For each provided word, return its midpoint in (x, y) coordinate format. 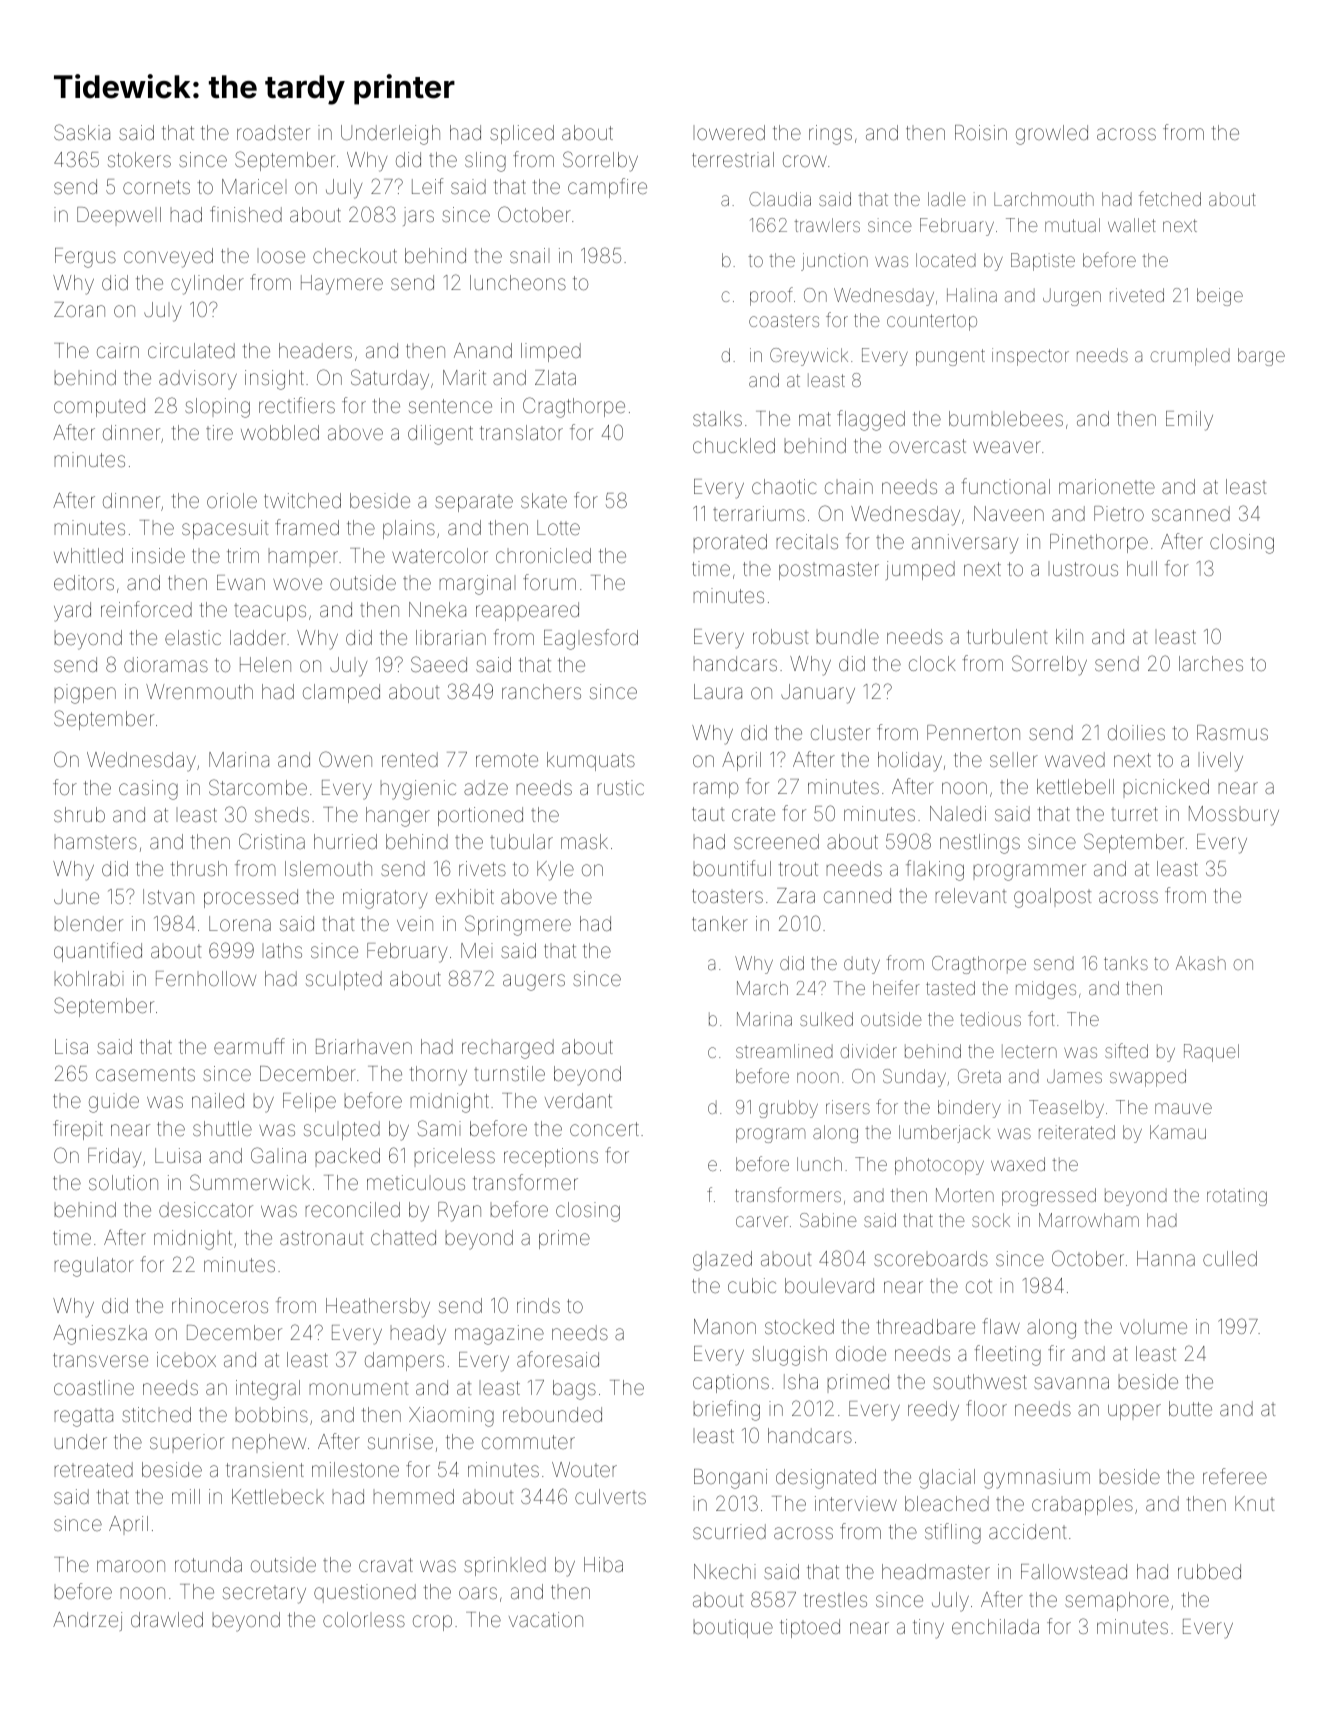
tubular (521, 841)
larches (1211, 663)
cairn (118, 350)
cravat (386, 1565)
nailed (218, 1100)
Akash (1201, 963)
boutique (733, 1628)
